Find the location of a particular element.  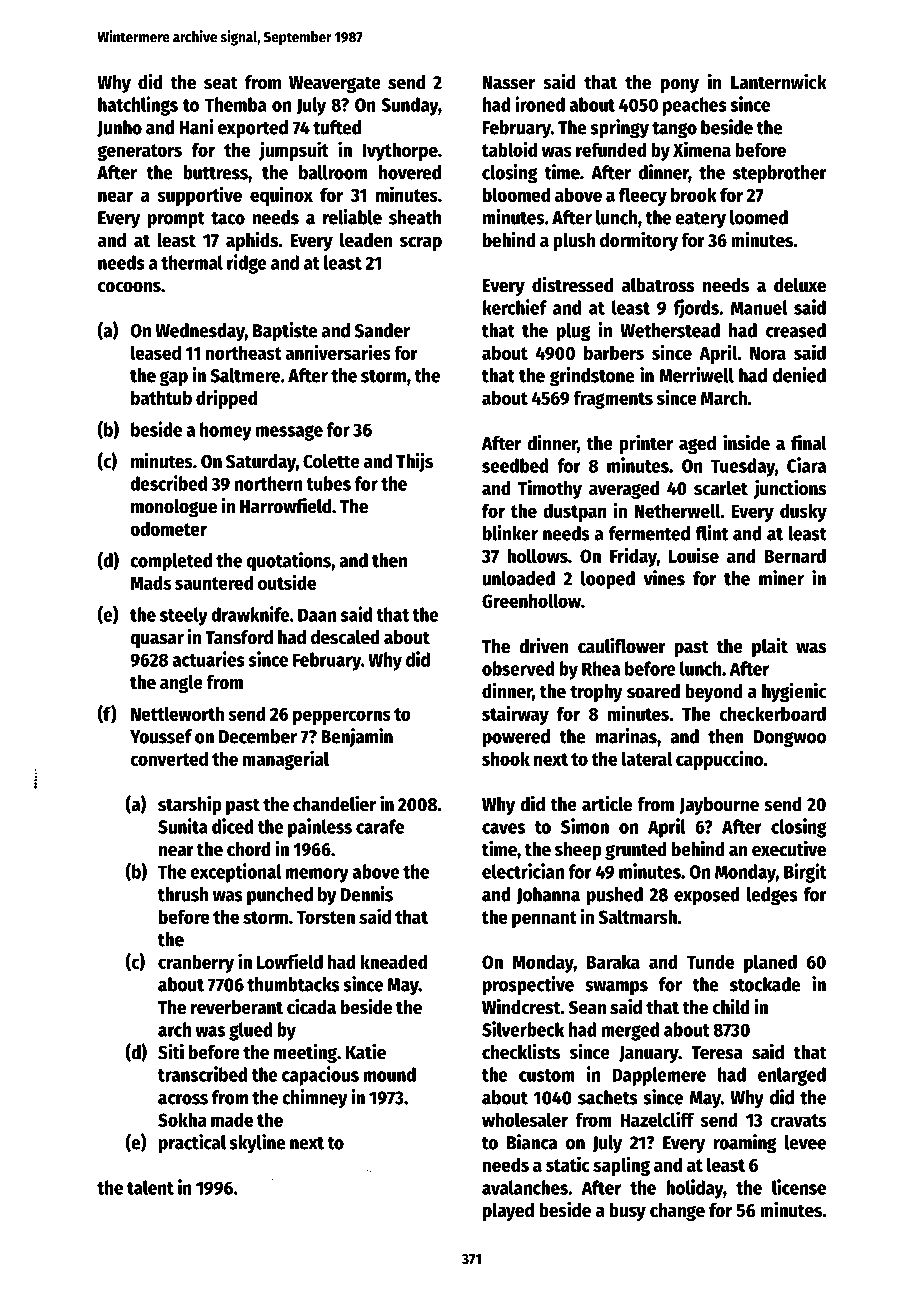

jumpsuit is located at coordinates (293, 151).
